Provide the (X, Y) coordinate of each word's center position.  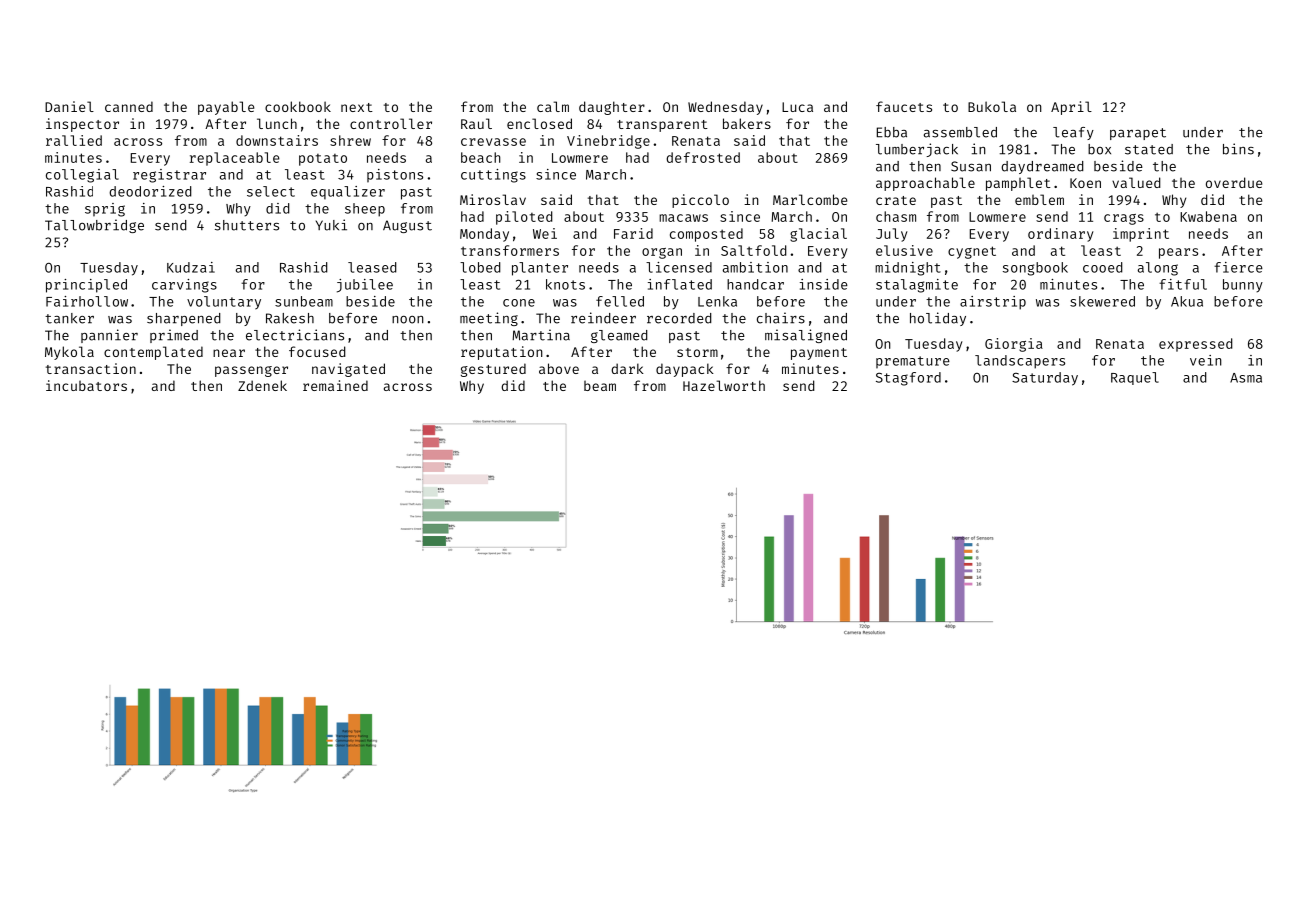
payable (226, 108)
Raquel (1135, 378)
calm (553, 106)
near (229, 353)
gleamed (619, 336)
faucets (904, 106)
